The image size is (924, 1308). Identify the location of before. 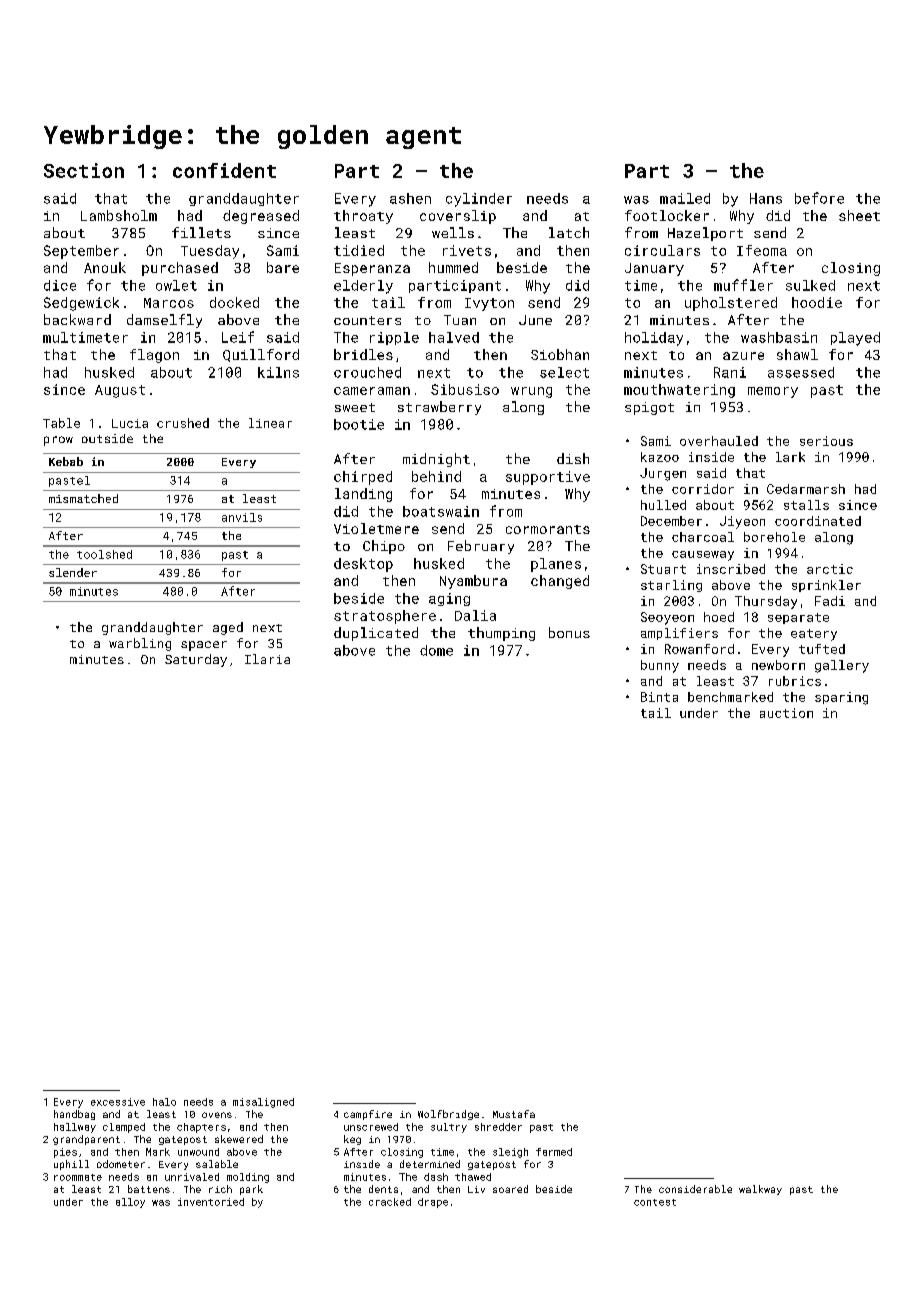
(819, 198).
